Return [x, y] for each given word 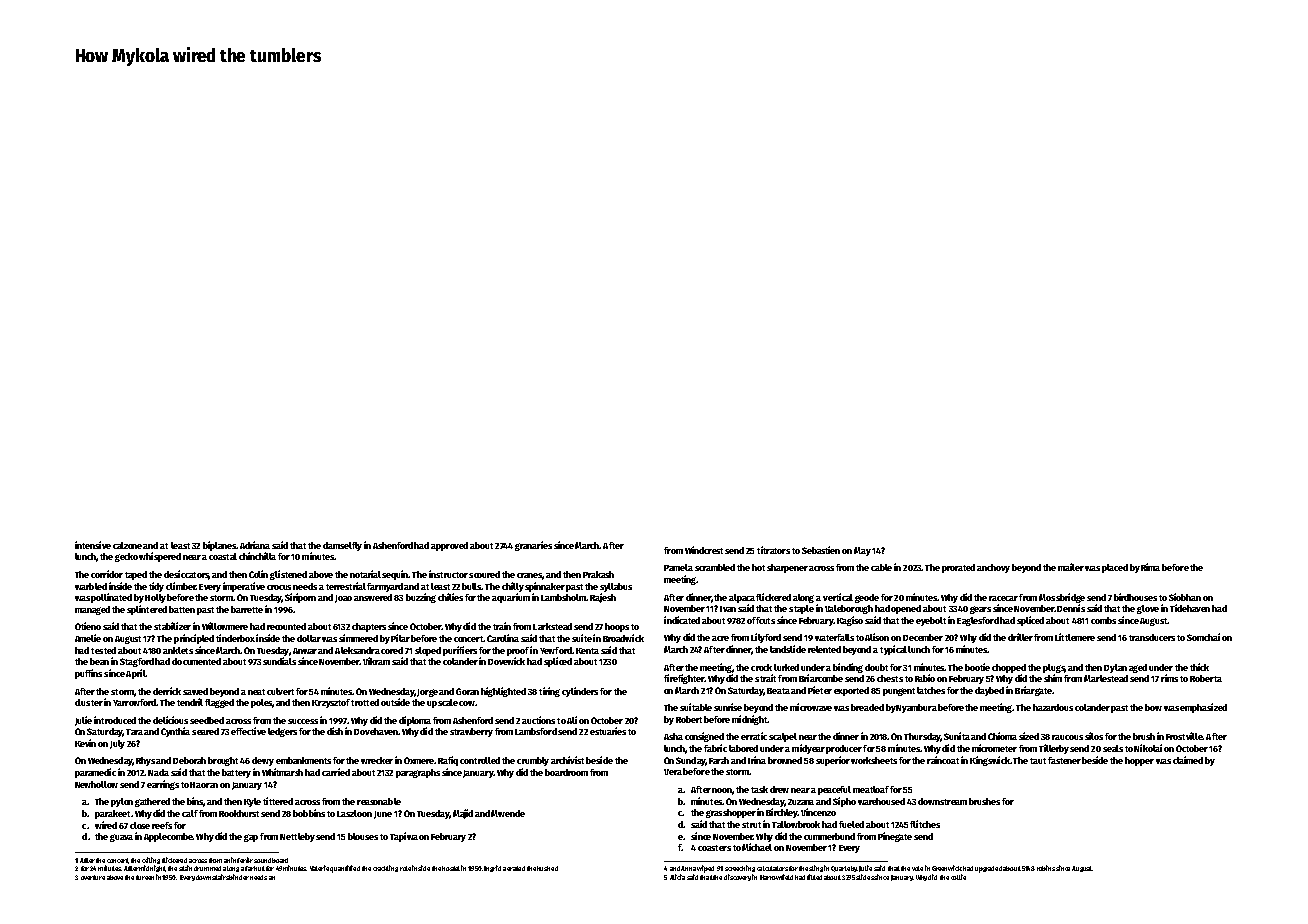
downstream [942, 801]
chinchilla [257, 556]
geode [867, 598]
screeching [740, 868]
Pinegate [895, 837]
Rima [1150, 567]
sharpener [787, 568]
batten [182, 609]
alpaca [742, 598]
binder [239, 877]
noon [722, 790]
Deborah [189, 760]
